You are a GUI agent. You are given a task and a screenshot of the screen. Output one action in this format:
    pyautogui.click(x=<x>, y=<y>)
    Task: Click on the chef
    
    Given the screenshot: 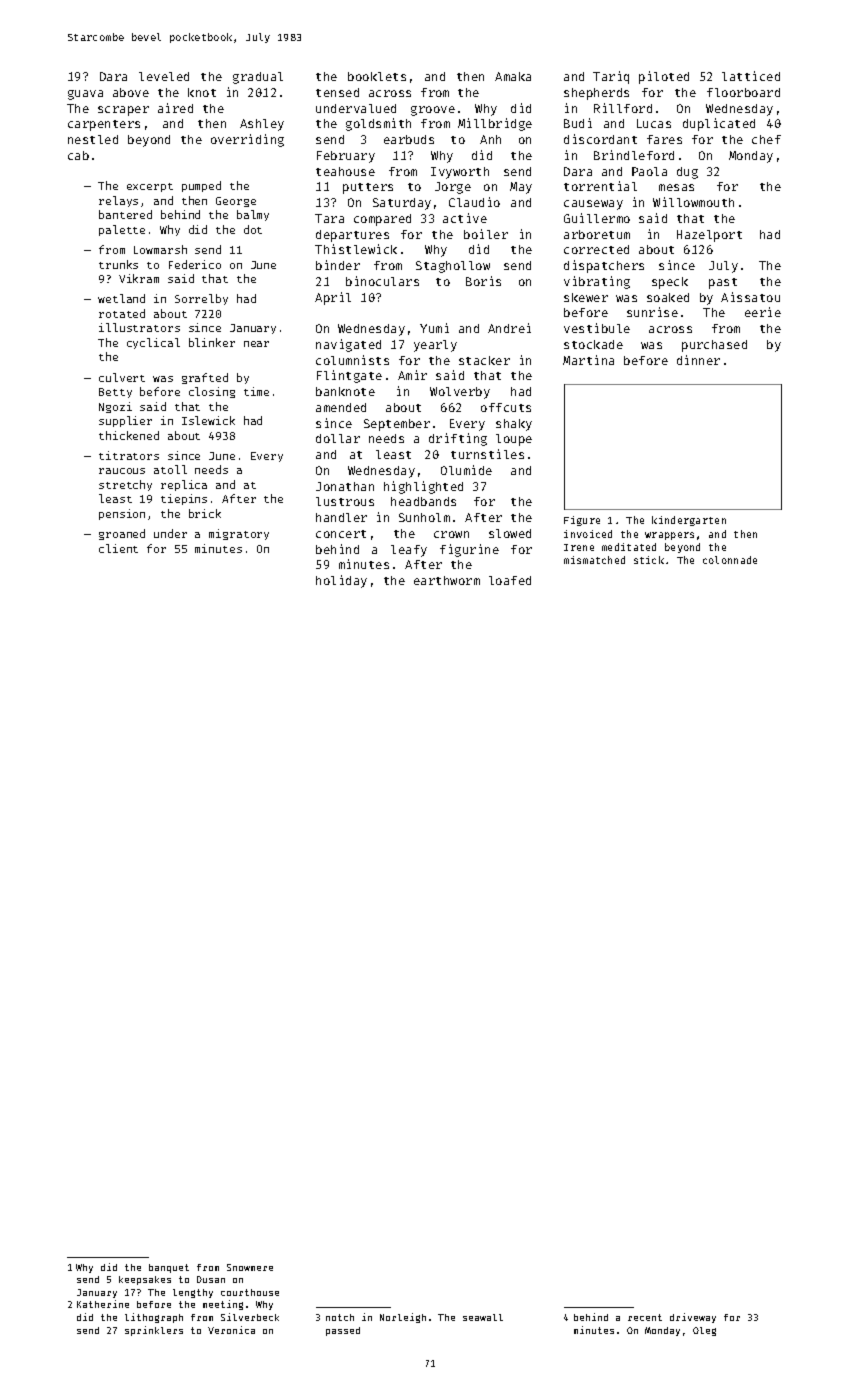 What is the action you would take?
    pyautogui.click(x=766, y=139)
